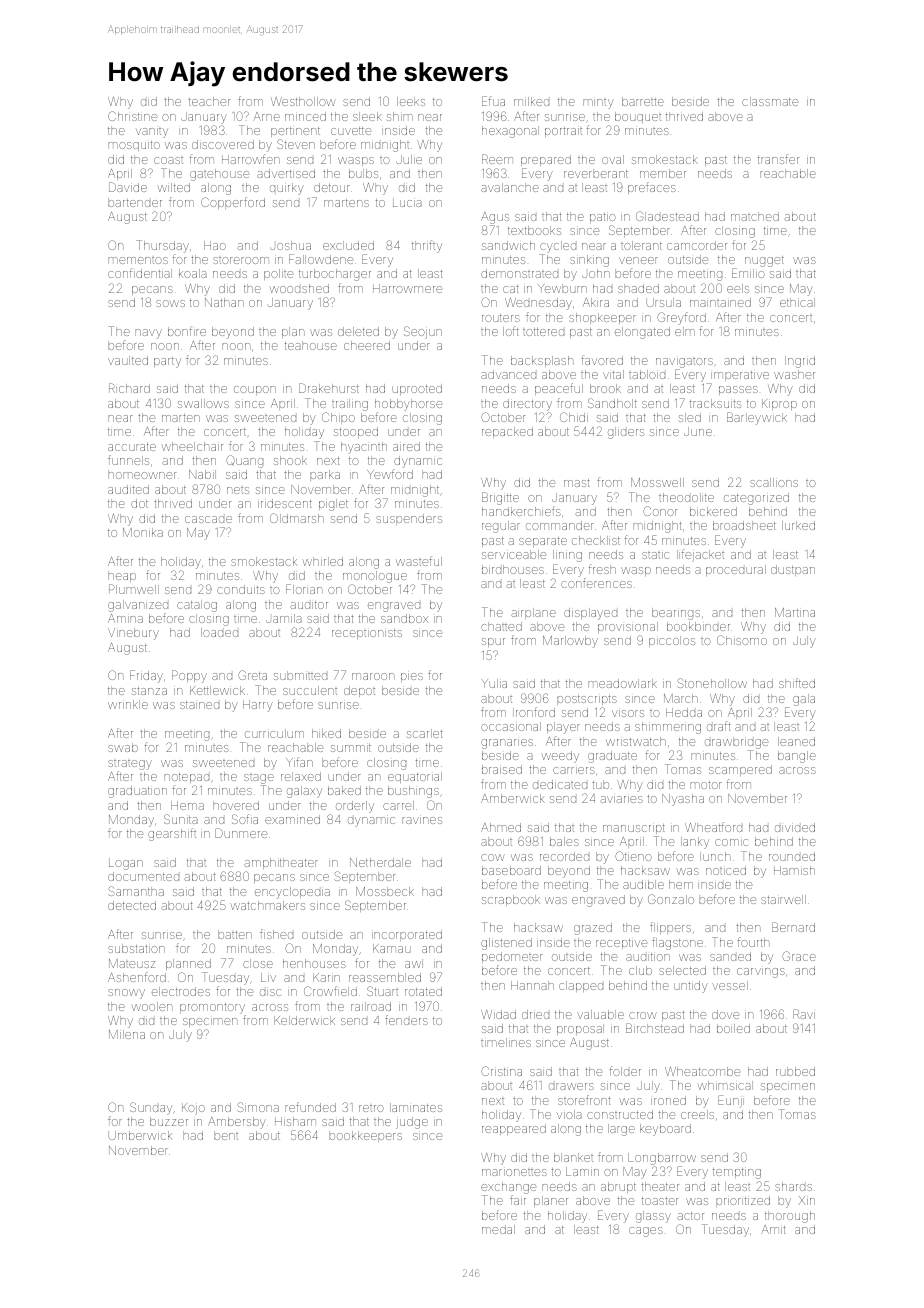 The image size is (924, 1308). I want to click on scallions, so click(774, 482).
